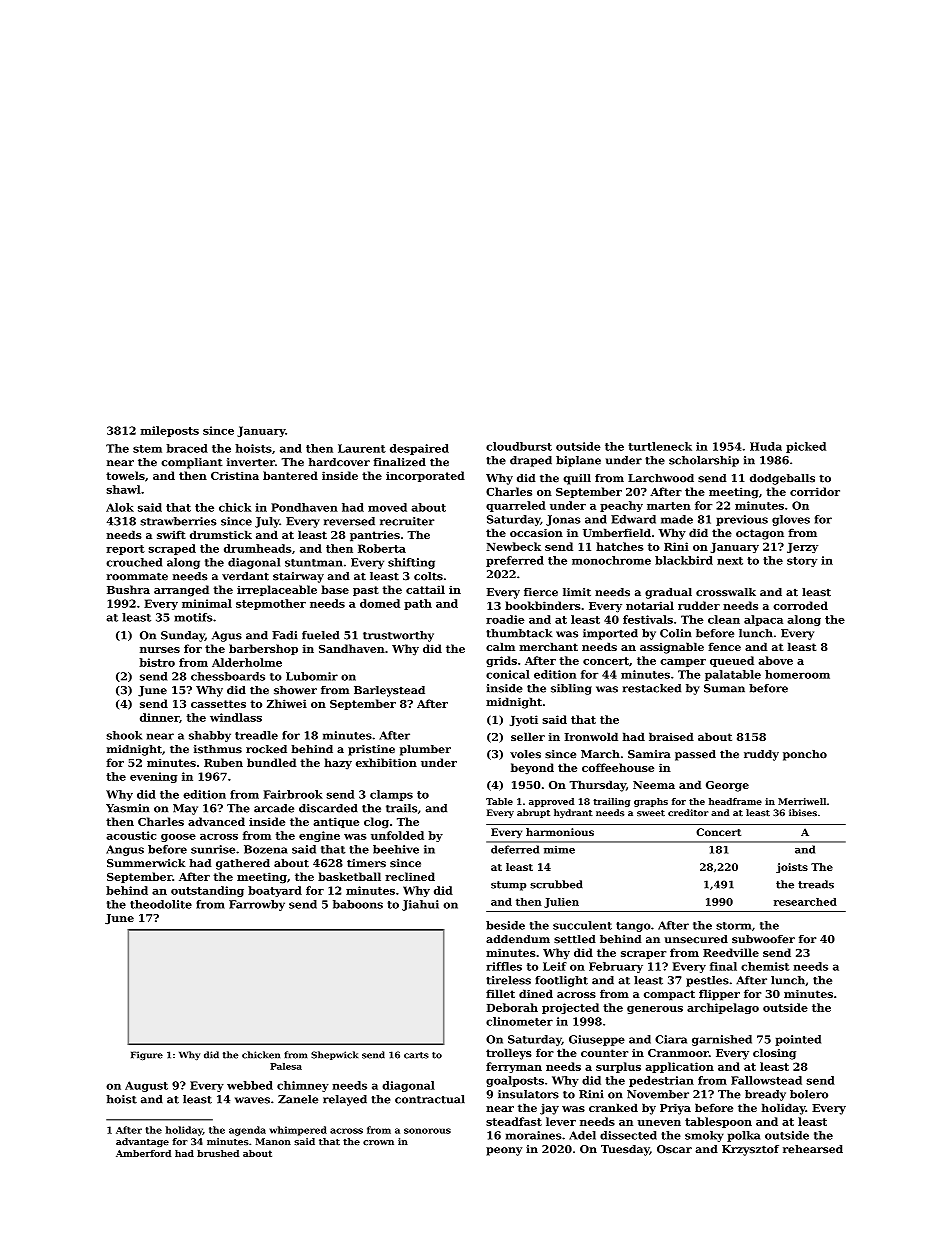 This image has width=952, height=1233. Describe the element at coordinates (766, 446) in the image. I see `Huda` at that location.
